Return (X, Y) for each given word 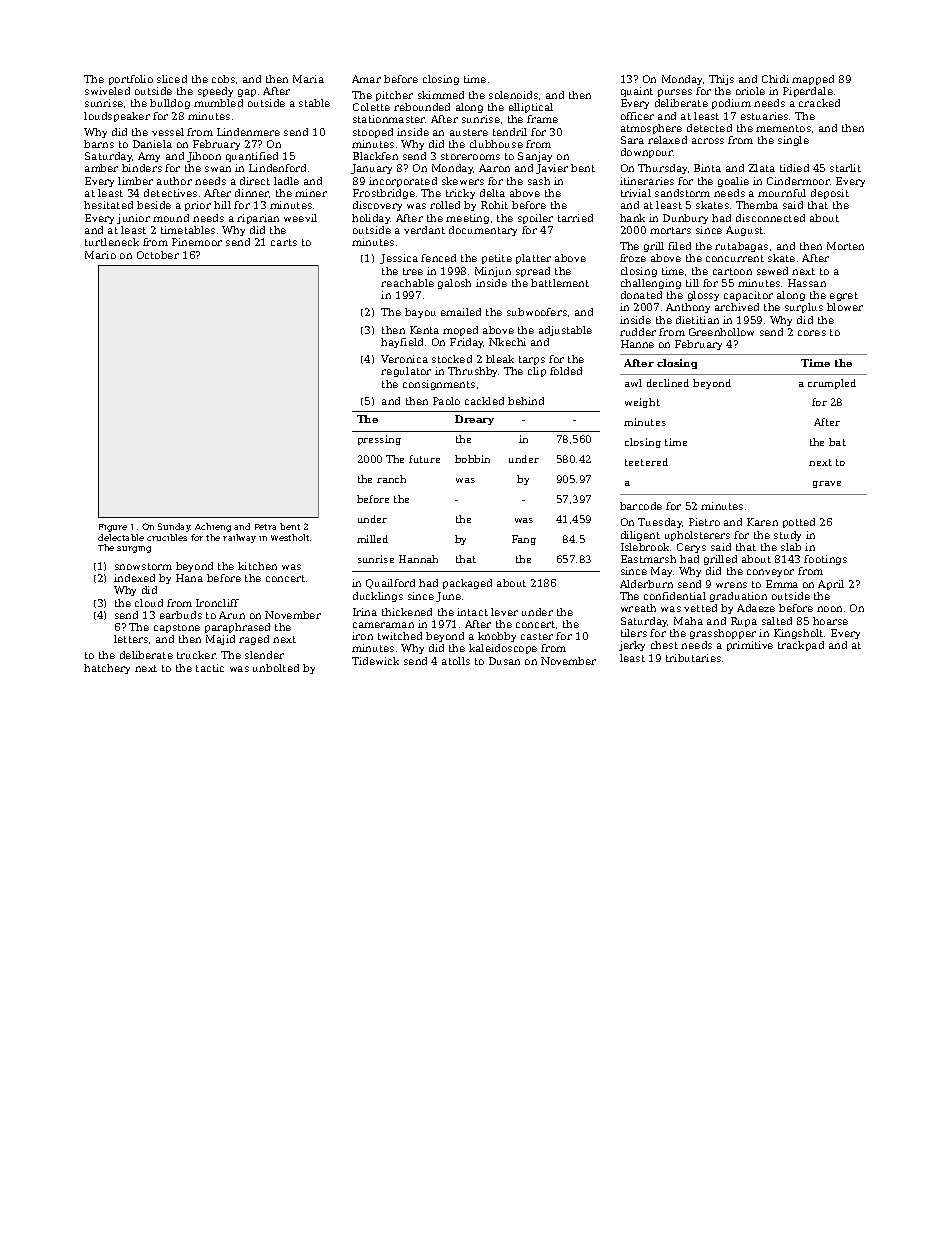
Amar (366, 79)
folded (566, 371)
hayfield (402, 343)
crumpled (832, 384)
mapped (813, 80)
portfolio (131, 80)
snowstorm (143, 566)
